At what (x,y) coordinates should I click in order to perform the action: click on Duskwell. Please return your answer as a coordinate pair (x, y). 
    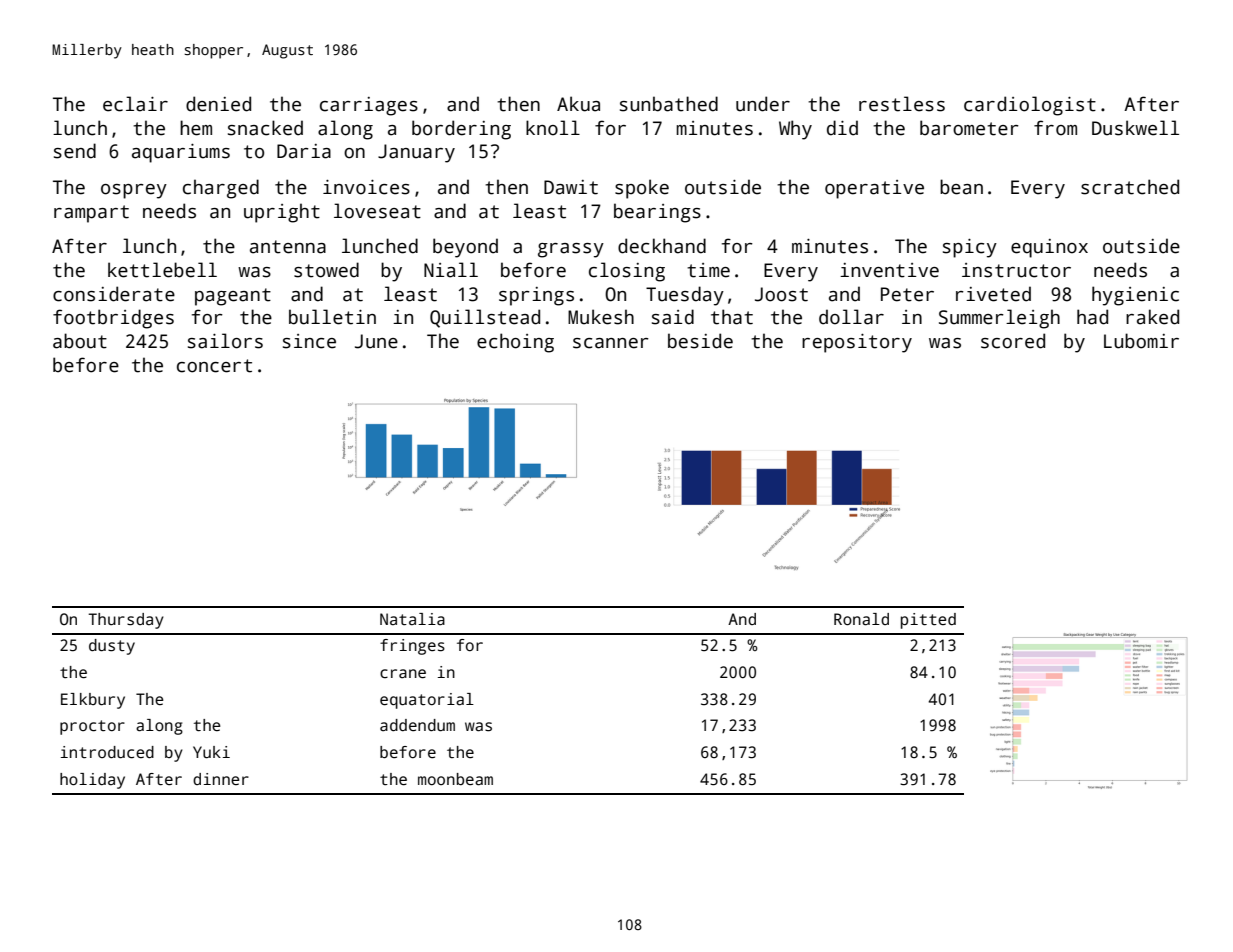
    Looking at the image, I should click on (1135, 128).
